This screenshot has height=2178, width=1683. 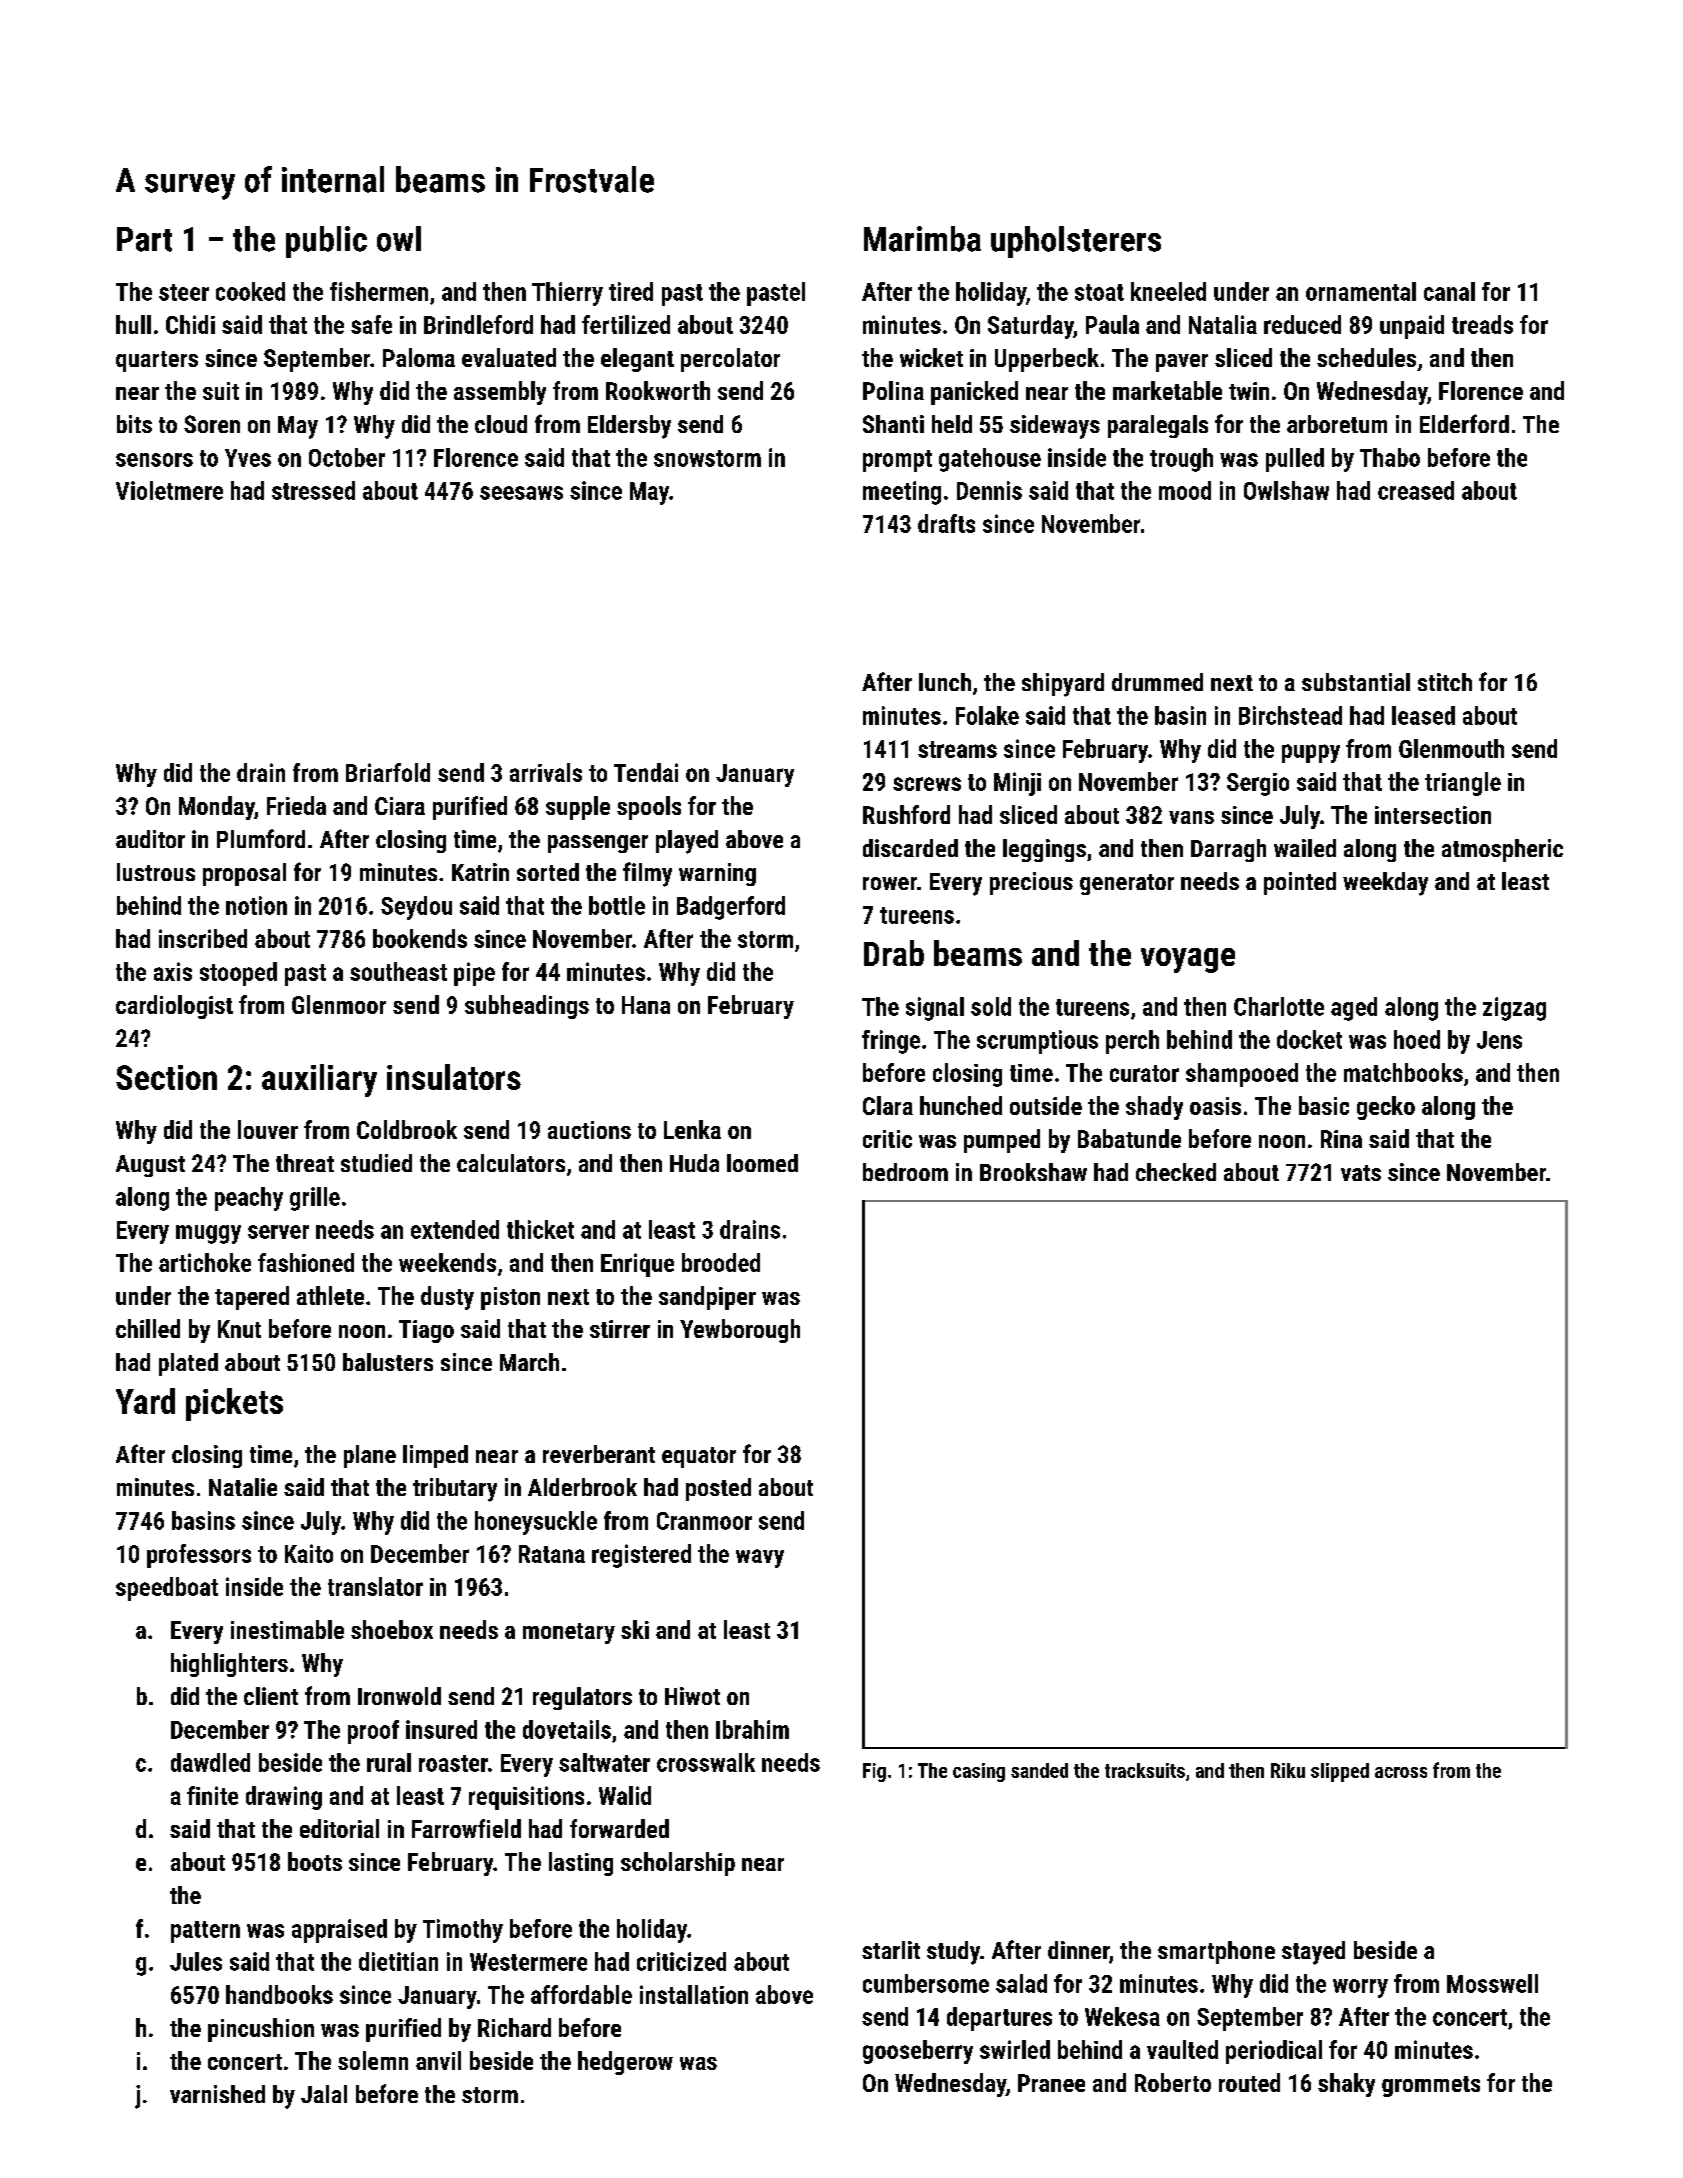 What do you see at coordinates (1401, 1772) in the screenshot?
I see `across` at bounding box center [1401, 1772].
